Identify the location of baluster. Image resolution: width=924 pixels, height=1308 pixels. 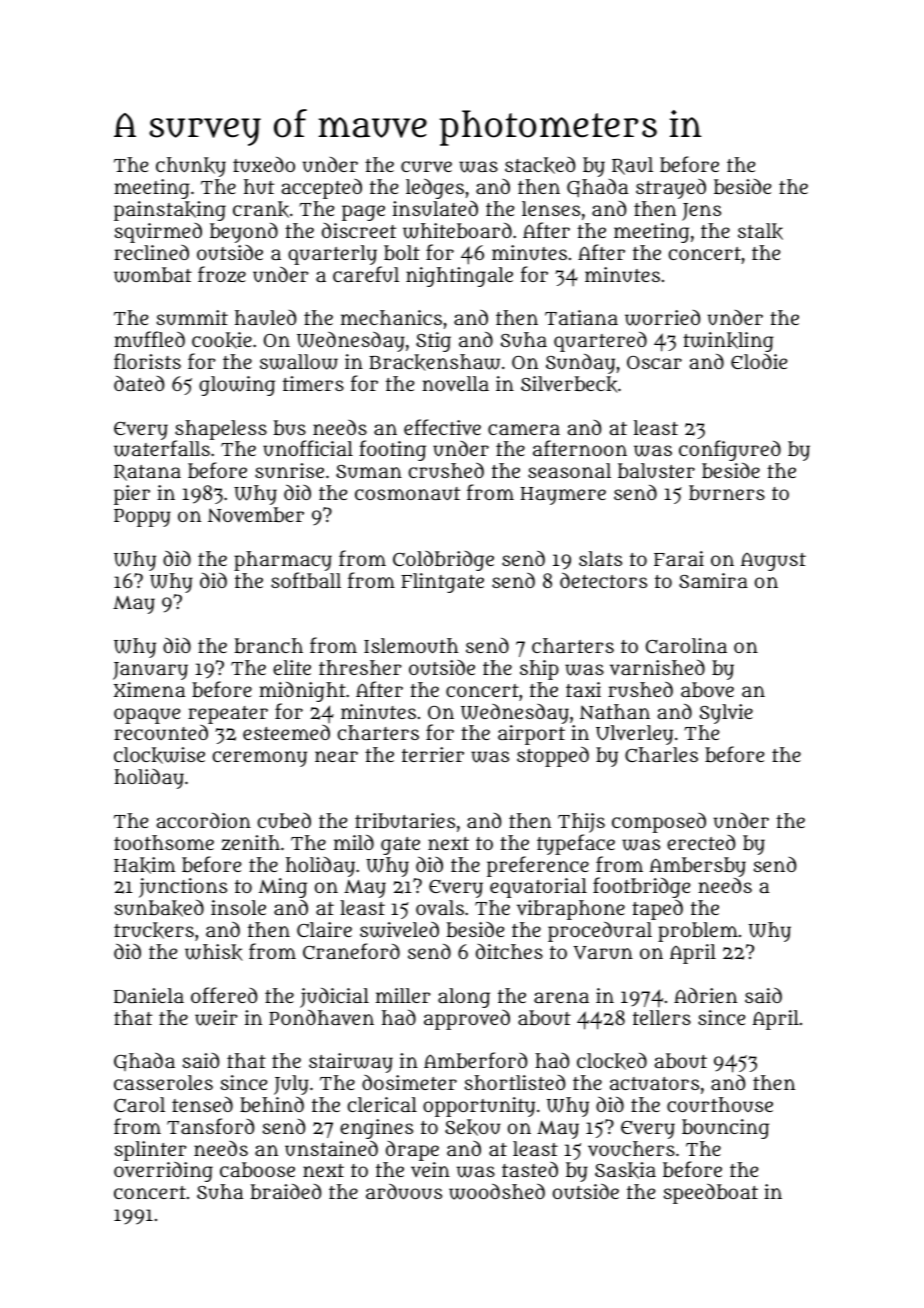
(656, 470).
